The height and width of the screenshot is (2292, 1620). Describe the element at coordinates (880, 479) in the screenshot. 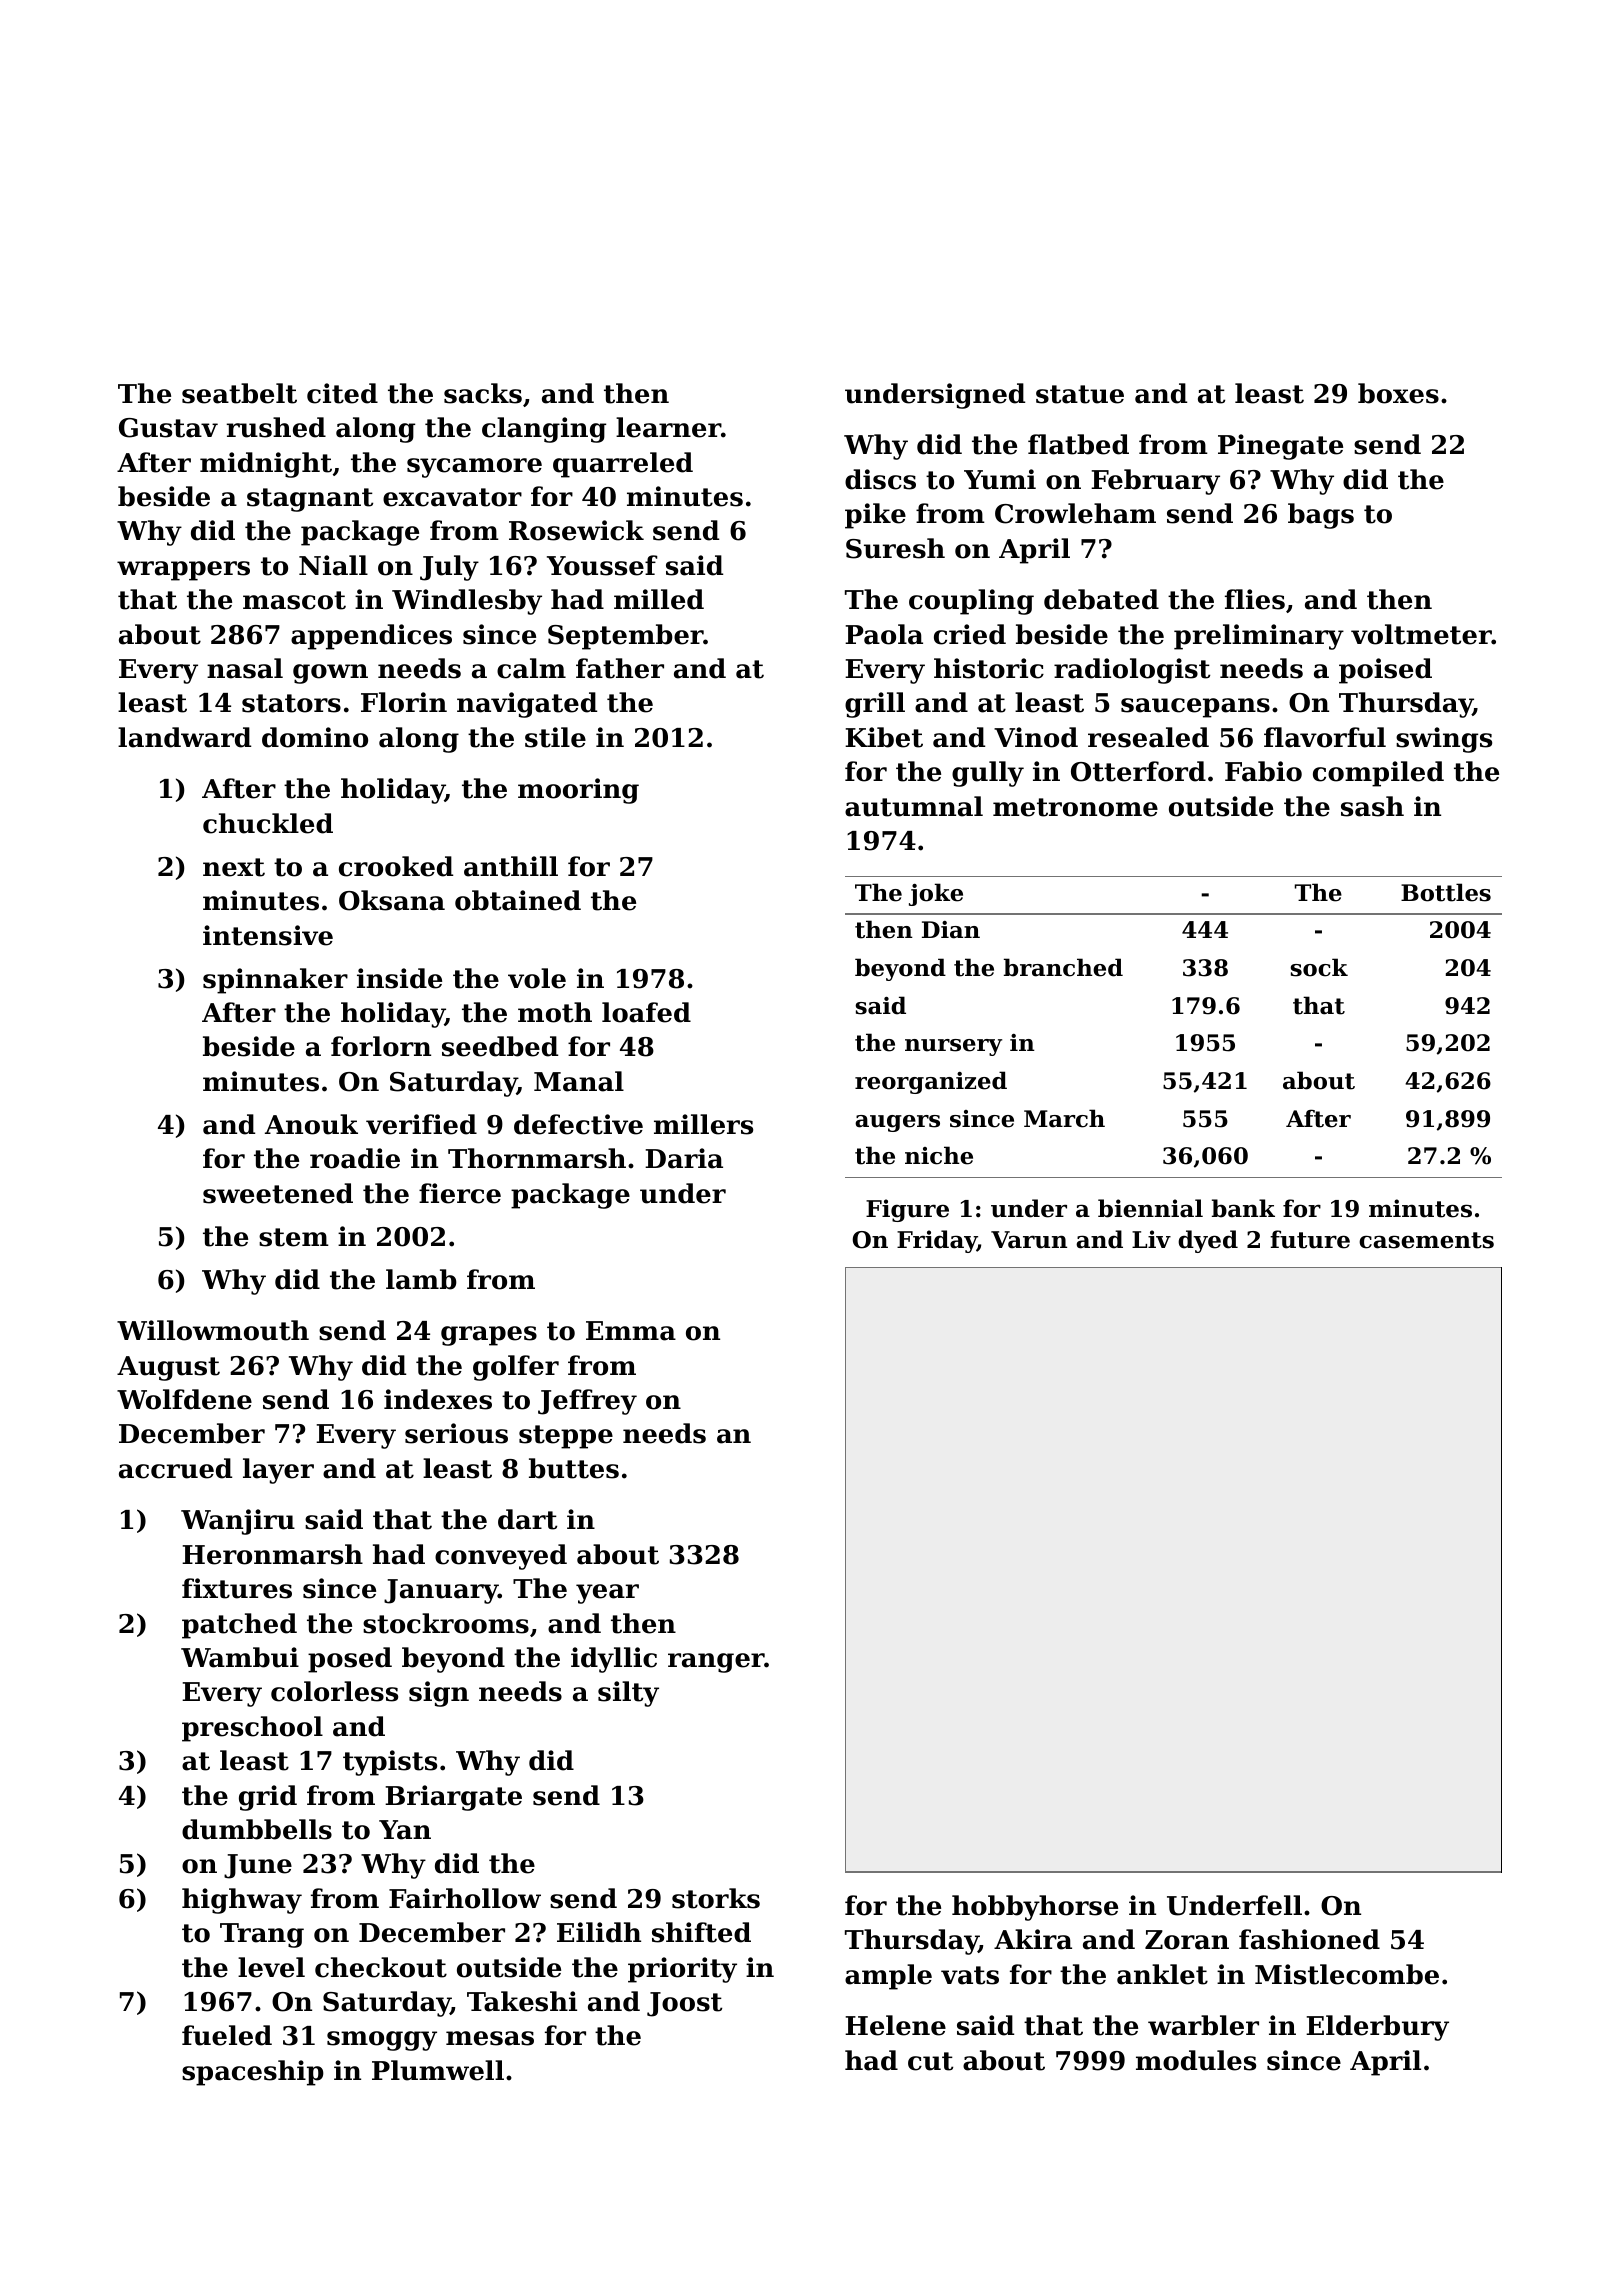

I see `discs` at that location.
